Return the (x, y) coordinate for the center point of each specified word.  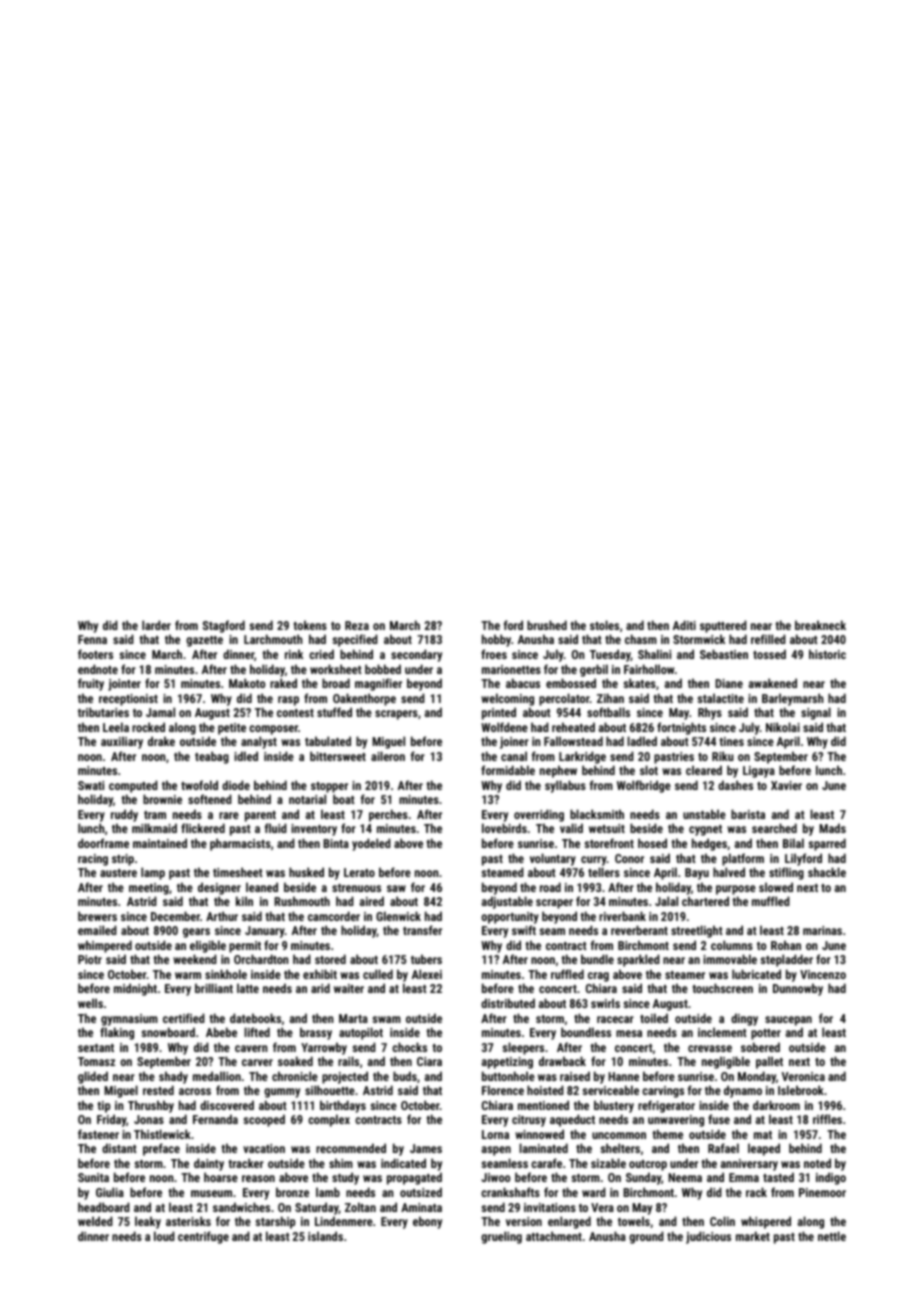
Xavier (786, 785)
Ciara (429, 1061)
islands (325, 1236)
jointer (124, 685)
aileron (388, 756)
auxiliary (122, 742)
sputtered (723, 626)
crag (598, 977)
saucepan (788, 1021)
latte (248, 988)
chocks (409, 1047)
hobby (496, 640)
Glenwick (398, 916)
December (175, 916)
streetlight (697, 931)
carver (257, 1062)
